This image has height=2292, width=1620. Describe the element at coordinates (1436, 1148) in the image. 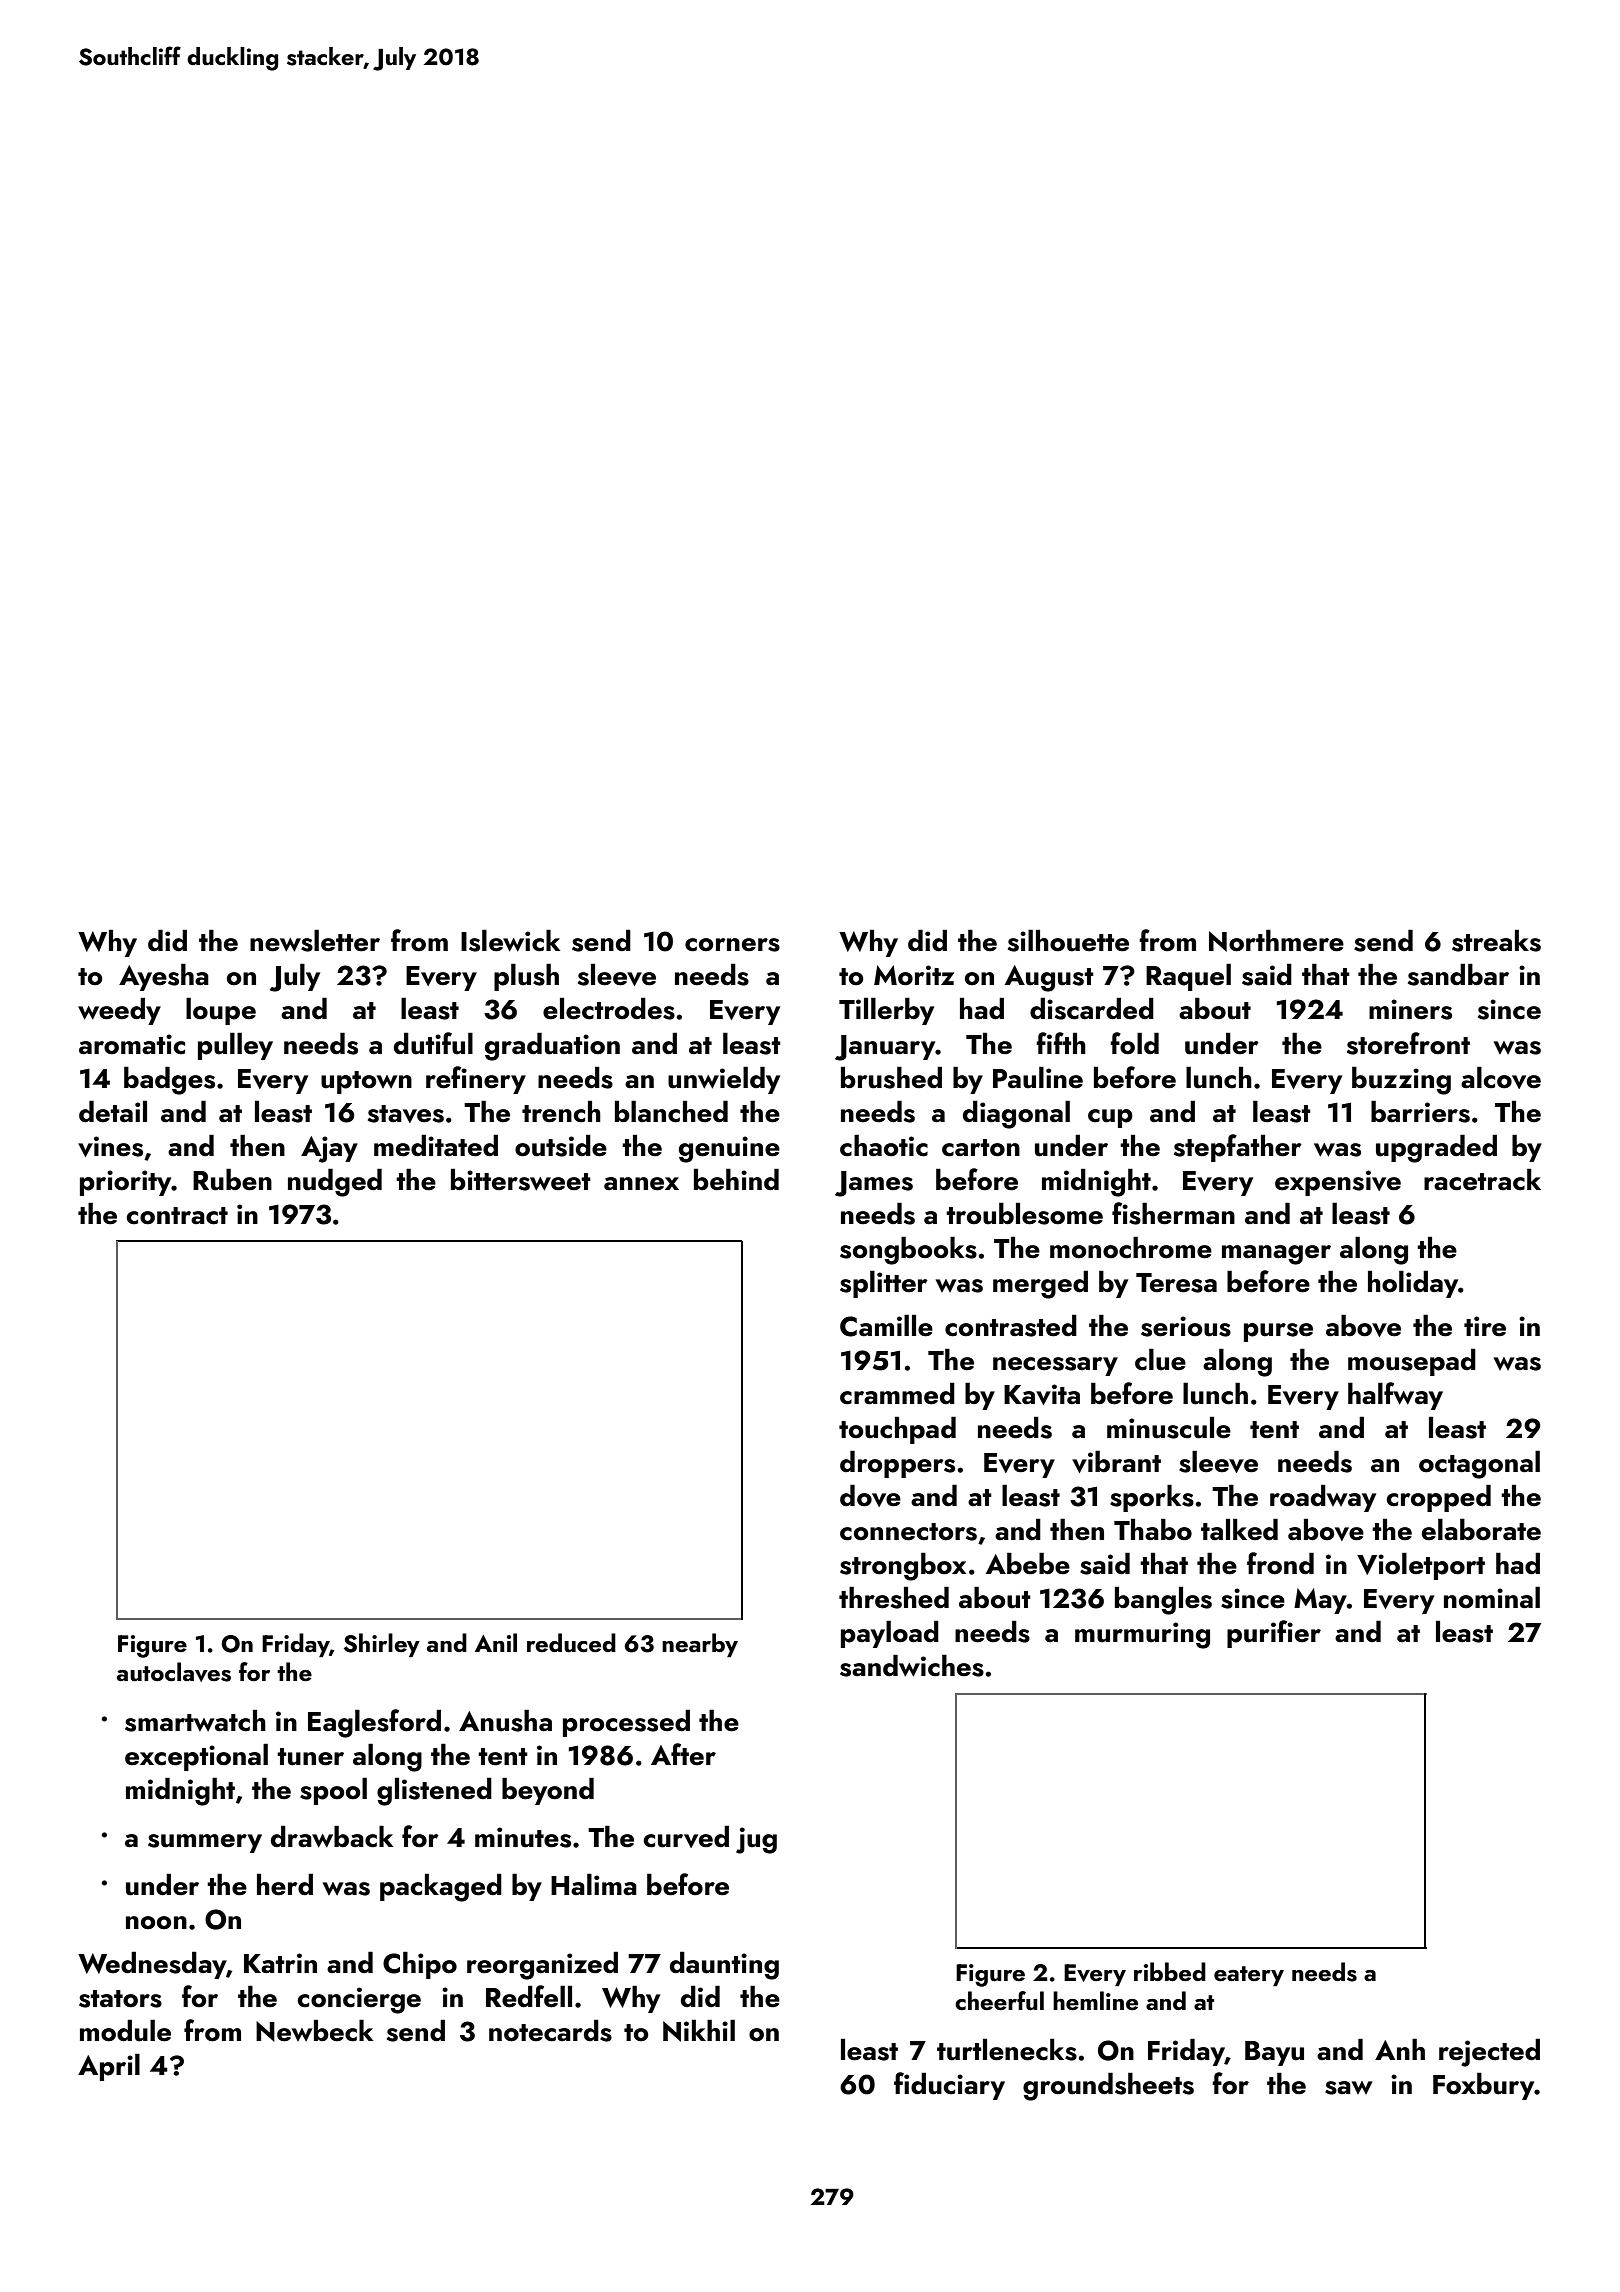

I see `upgraded` at that location.
